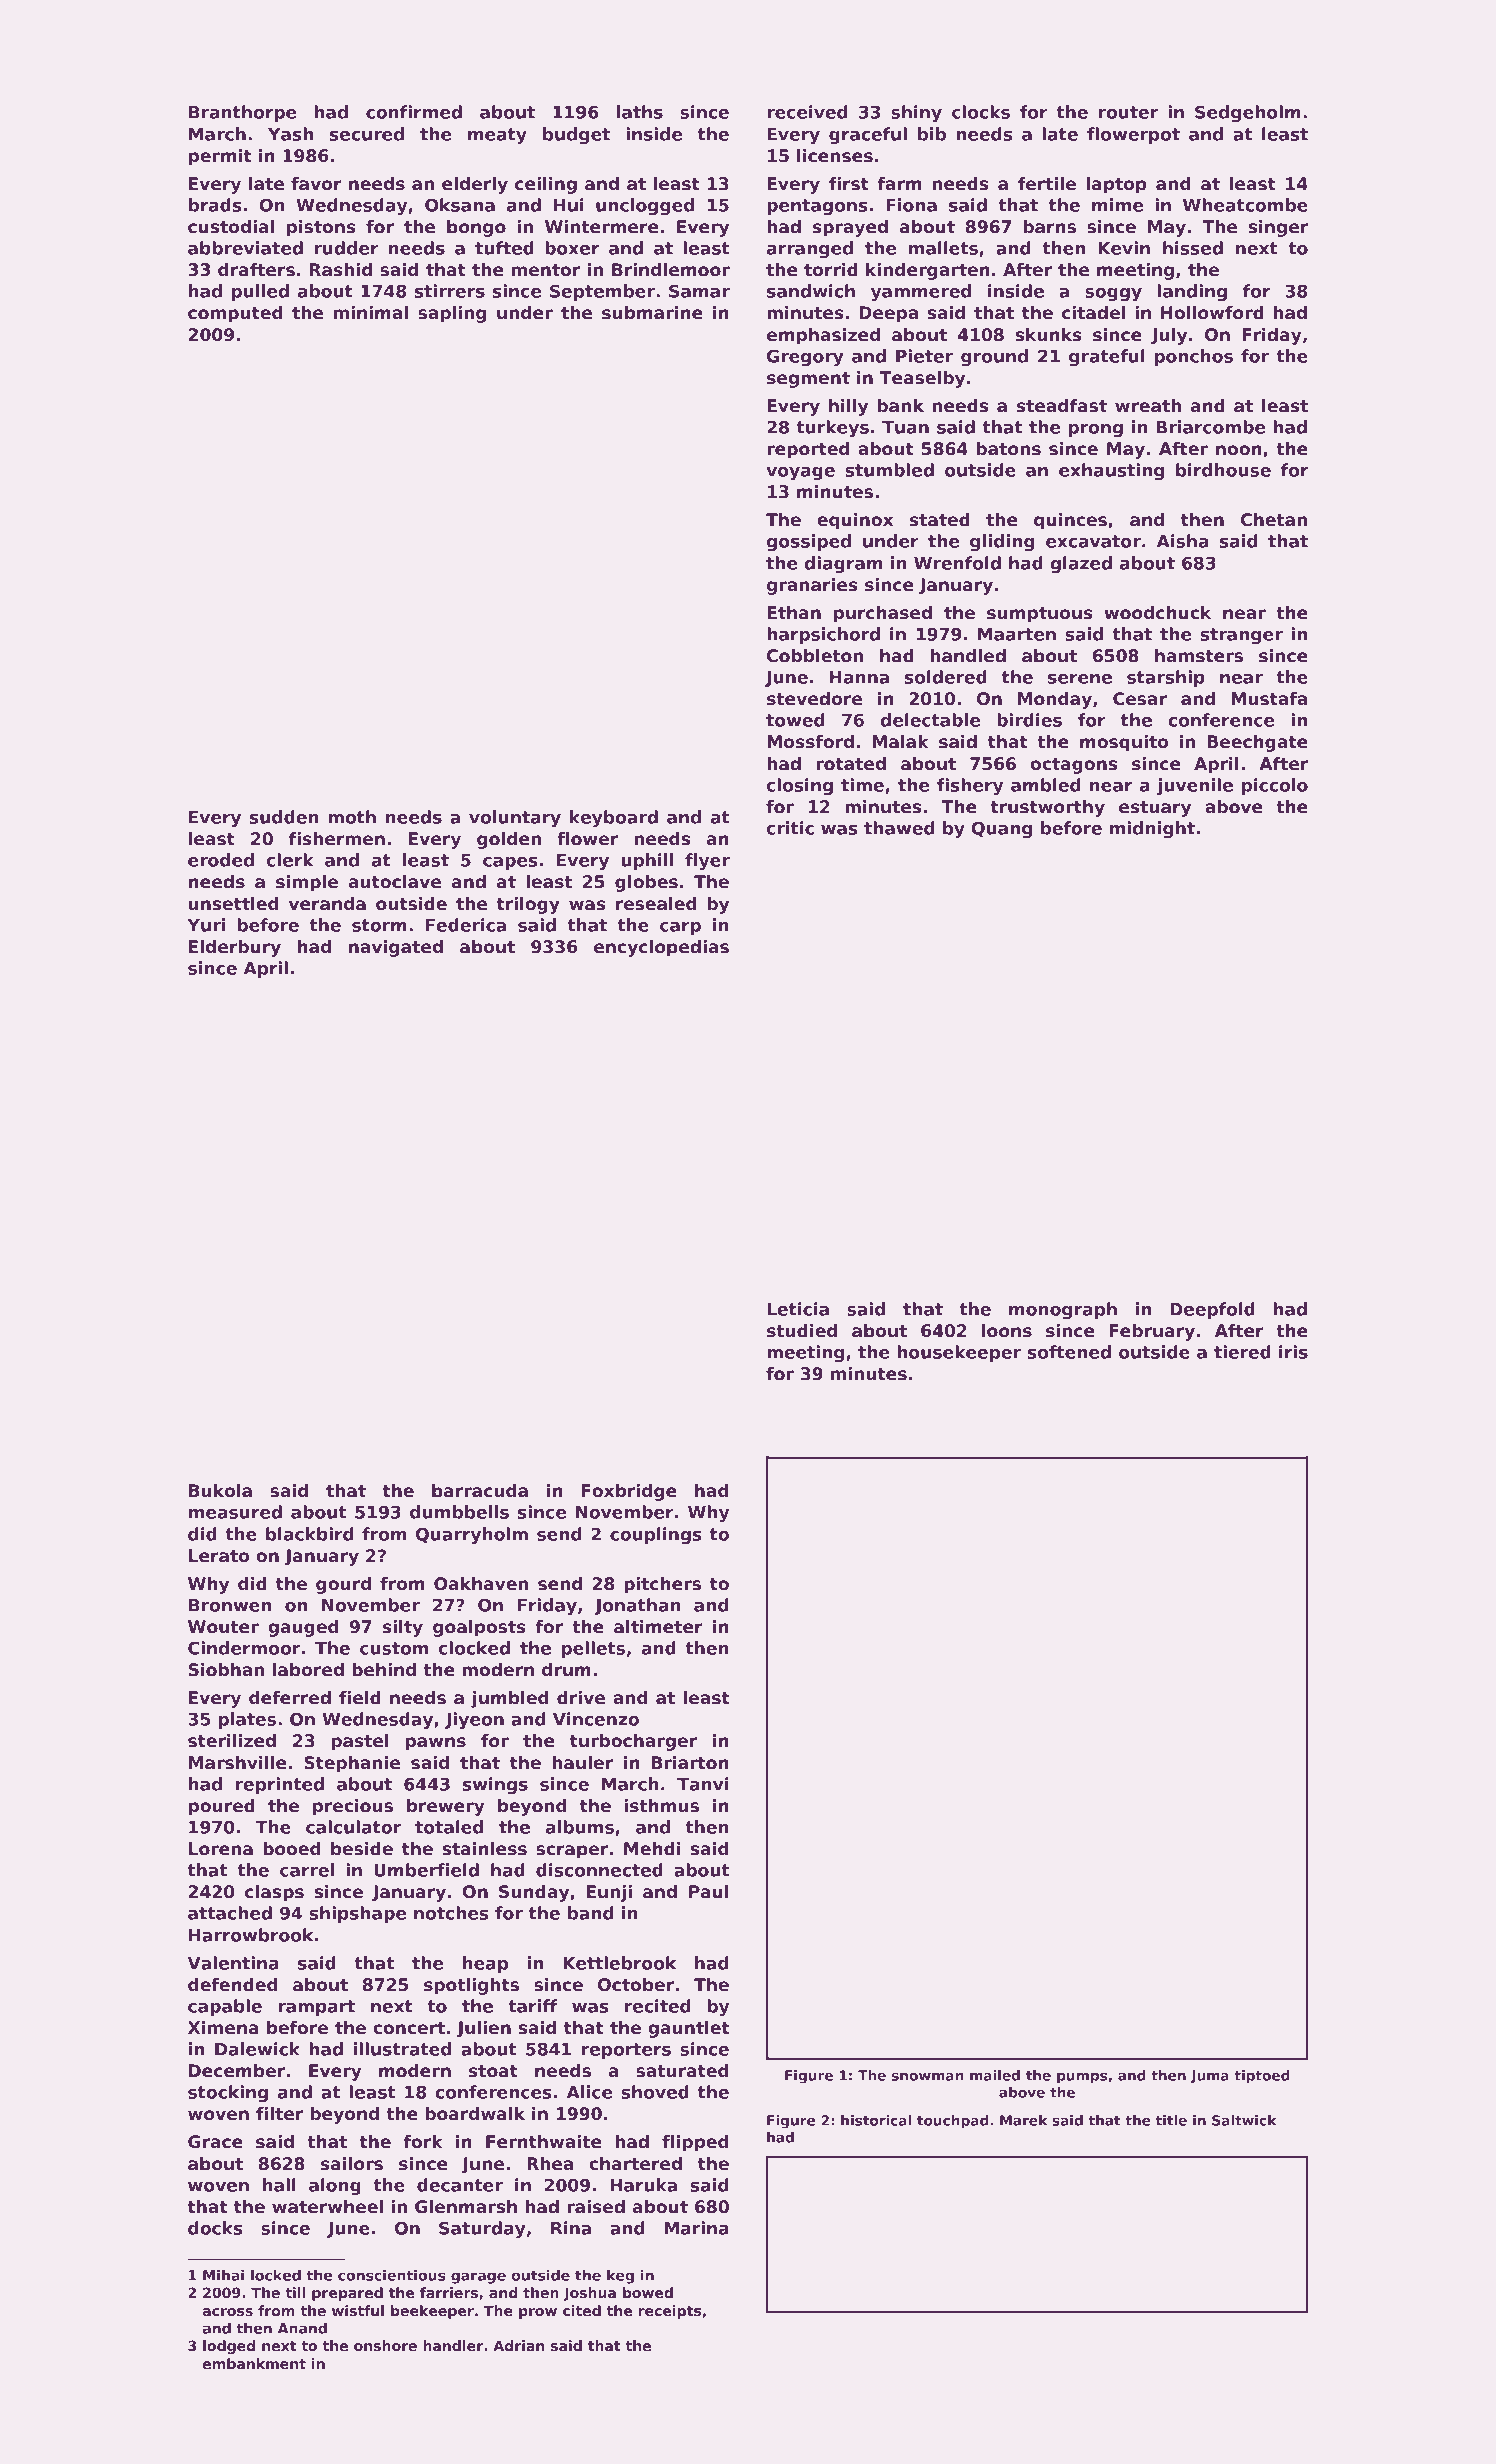  What do you see at coordinates (229, 2347) in the screenshot?
I see `lodged` at bounding box center [229, 2347].
